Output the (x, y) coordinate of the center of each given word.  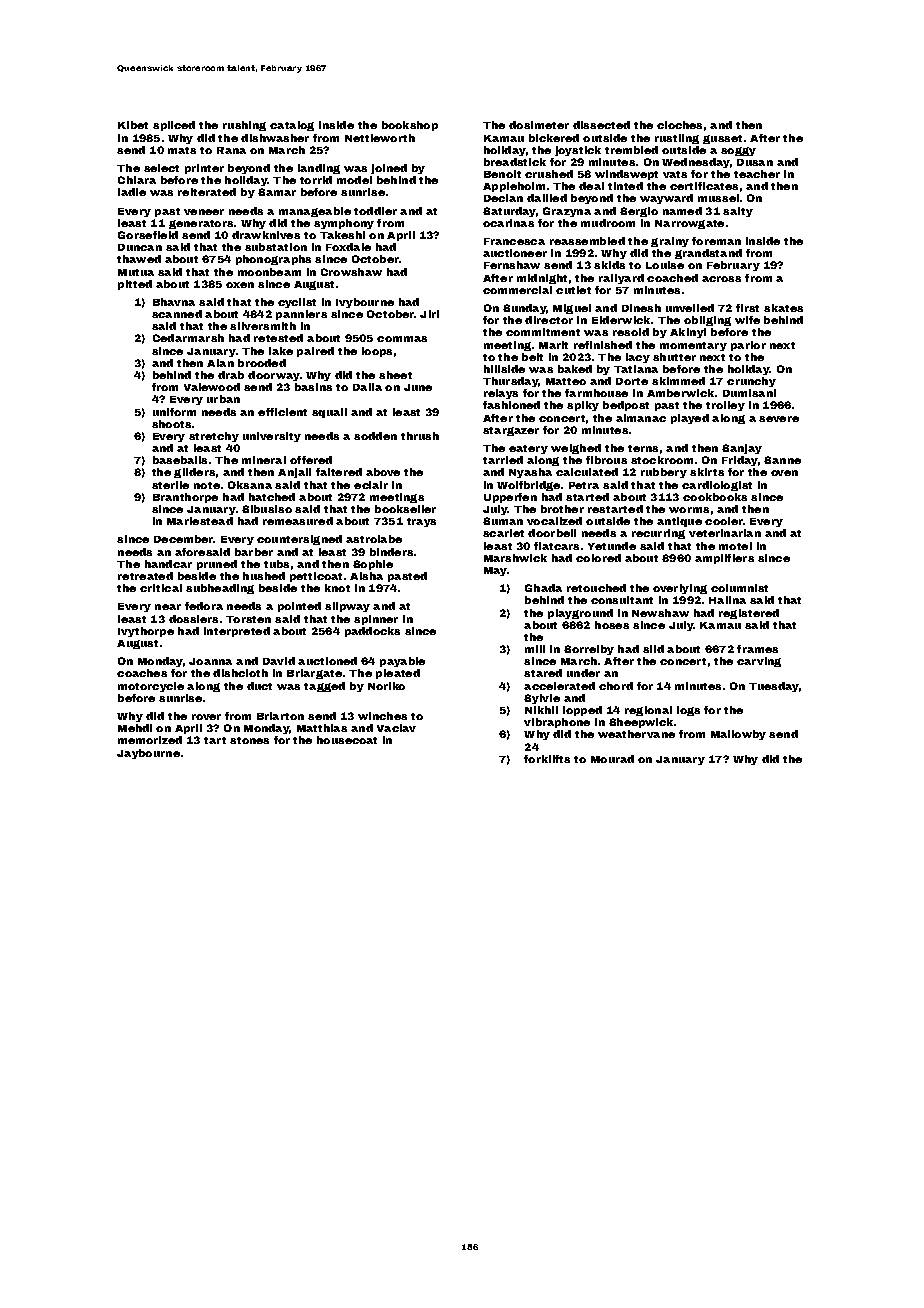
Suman (503, 521)
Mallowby (738, 735)
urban (223, 399)
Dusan (755, 162)
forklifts (547, 759)
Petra (584, 485)
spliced (174, 126)
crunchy (751, 382)
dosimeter (539, 125)
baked (575, 369)
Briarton (280, 716)
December (184, 539)
